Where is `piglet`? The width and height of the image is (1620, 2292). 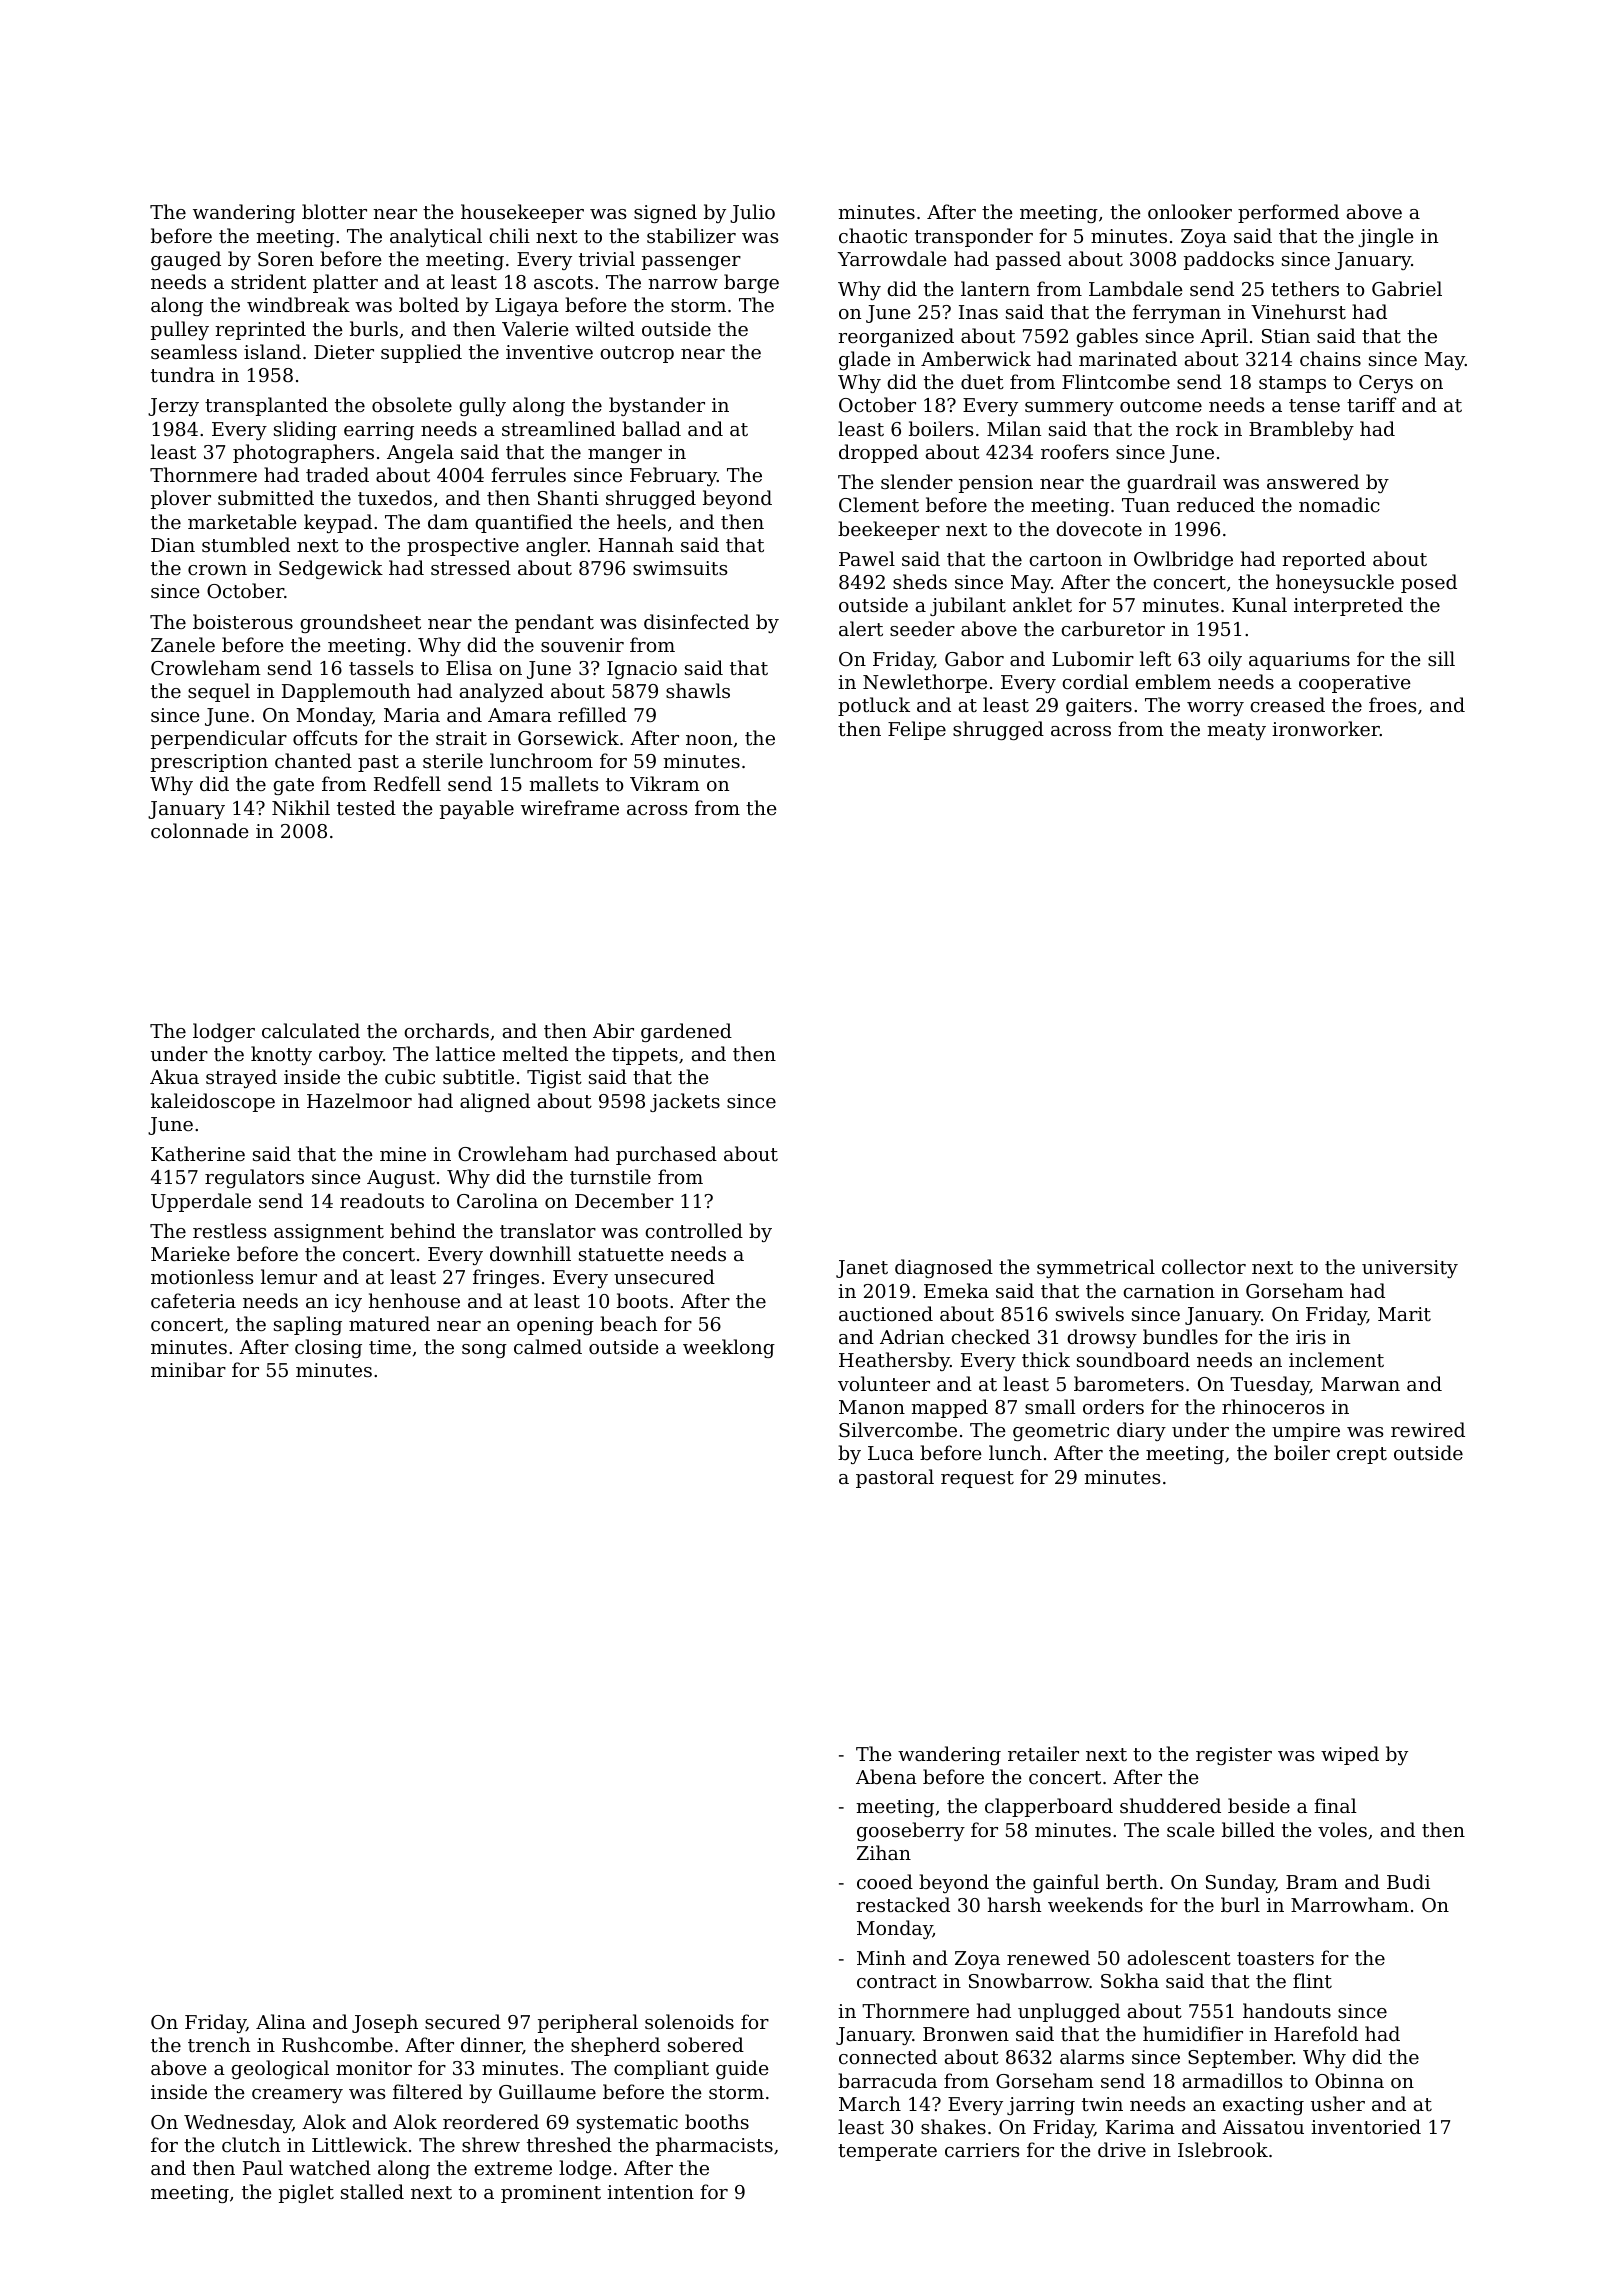 piglet is located at coordinates (306, 2193).
